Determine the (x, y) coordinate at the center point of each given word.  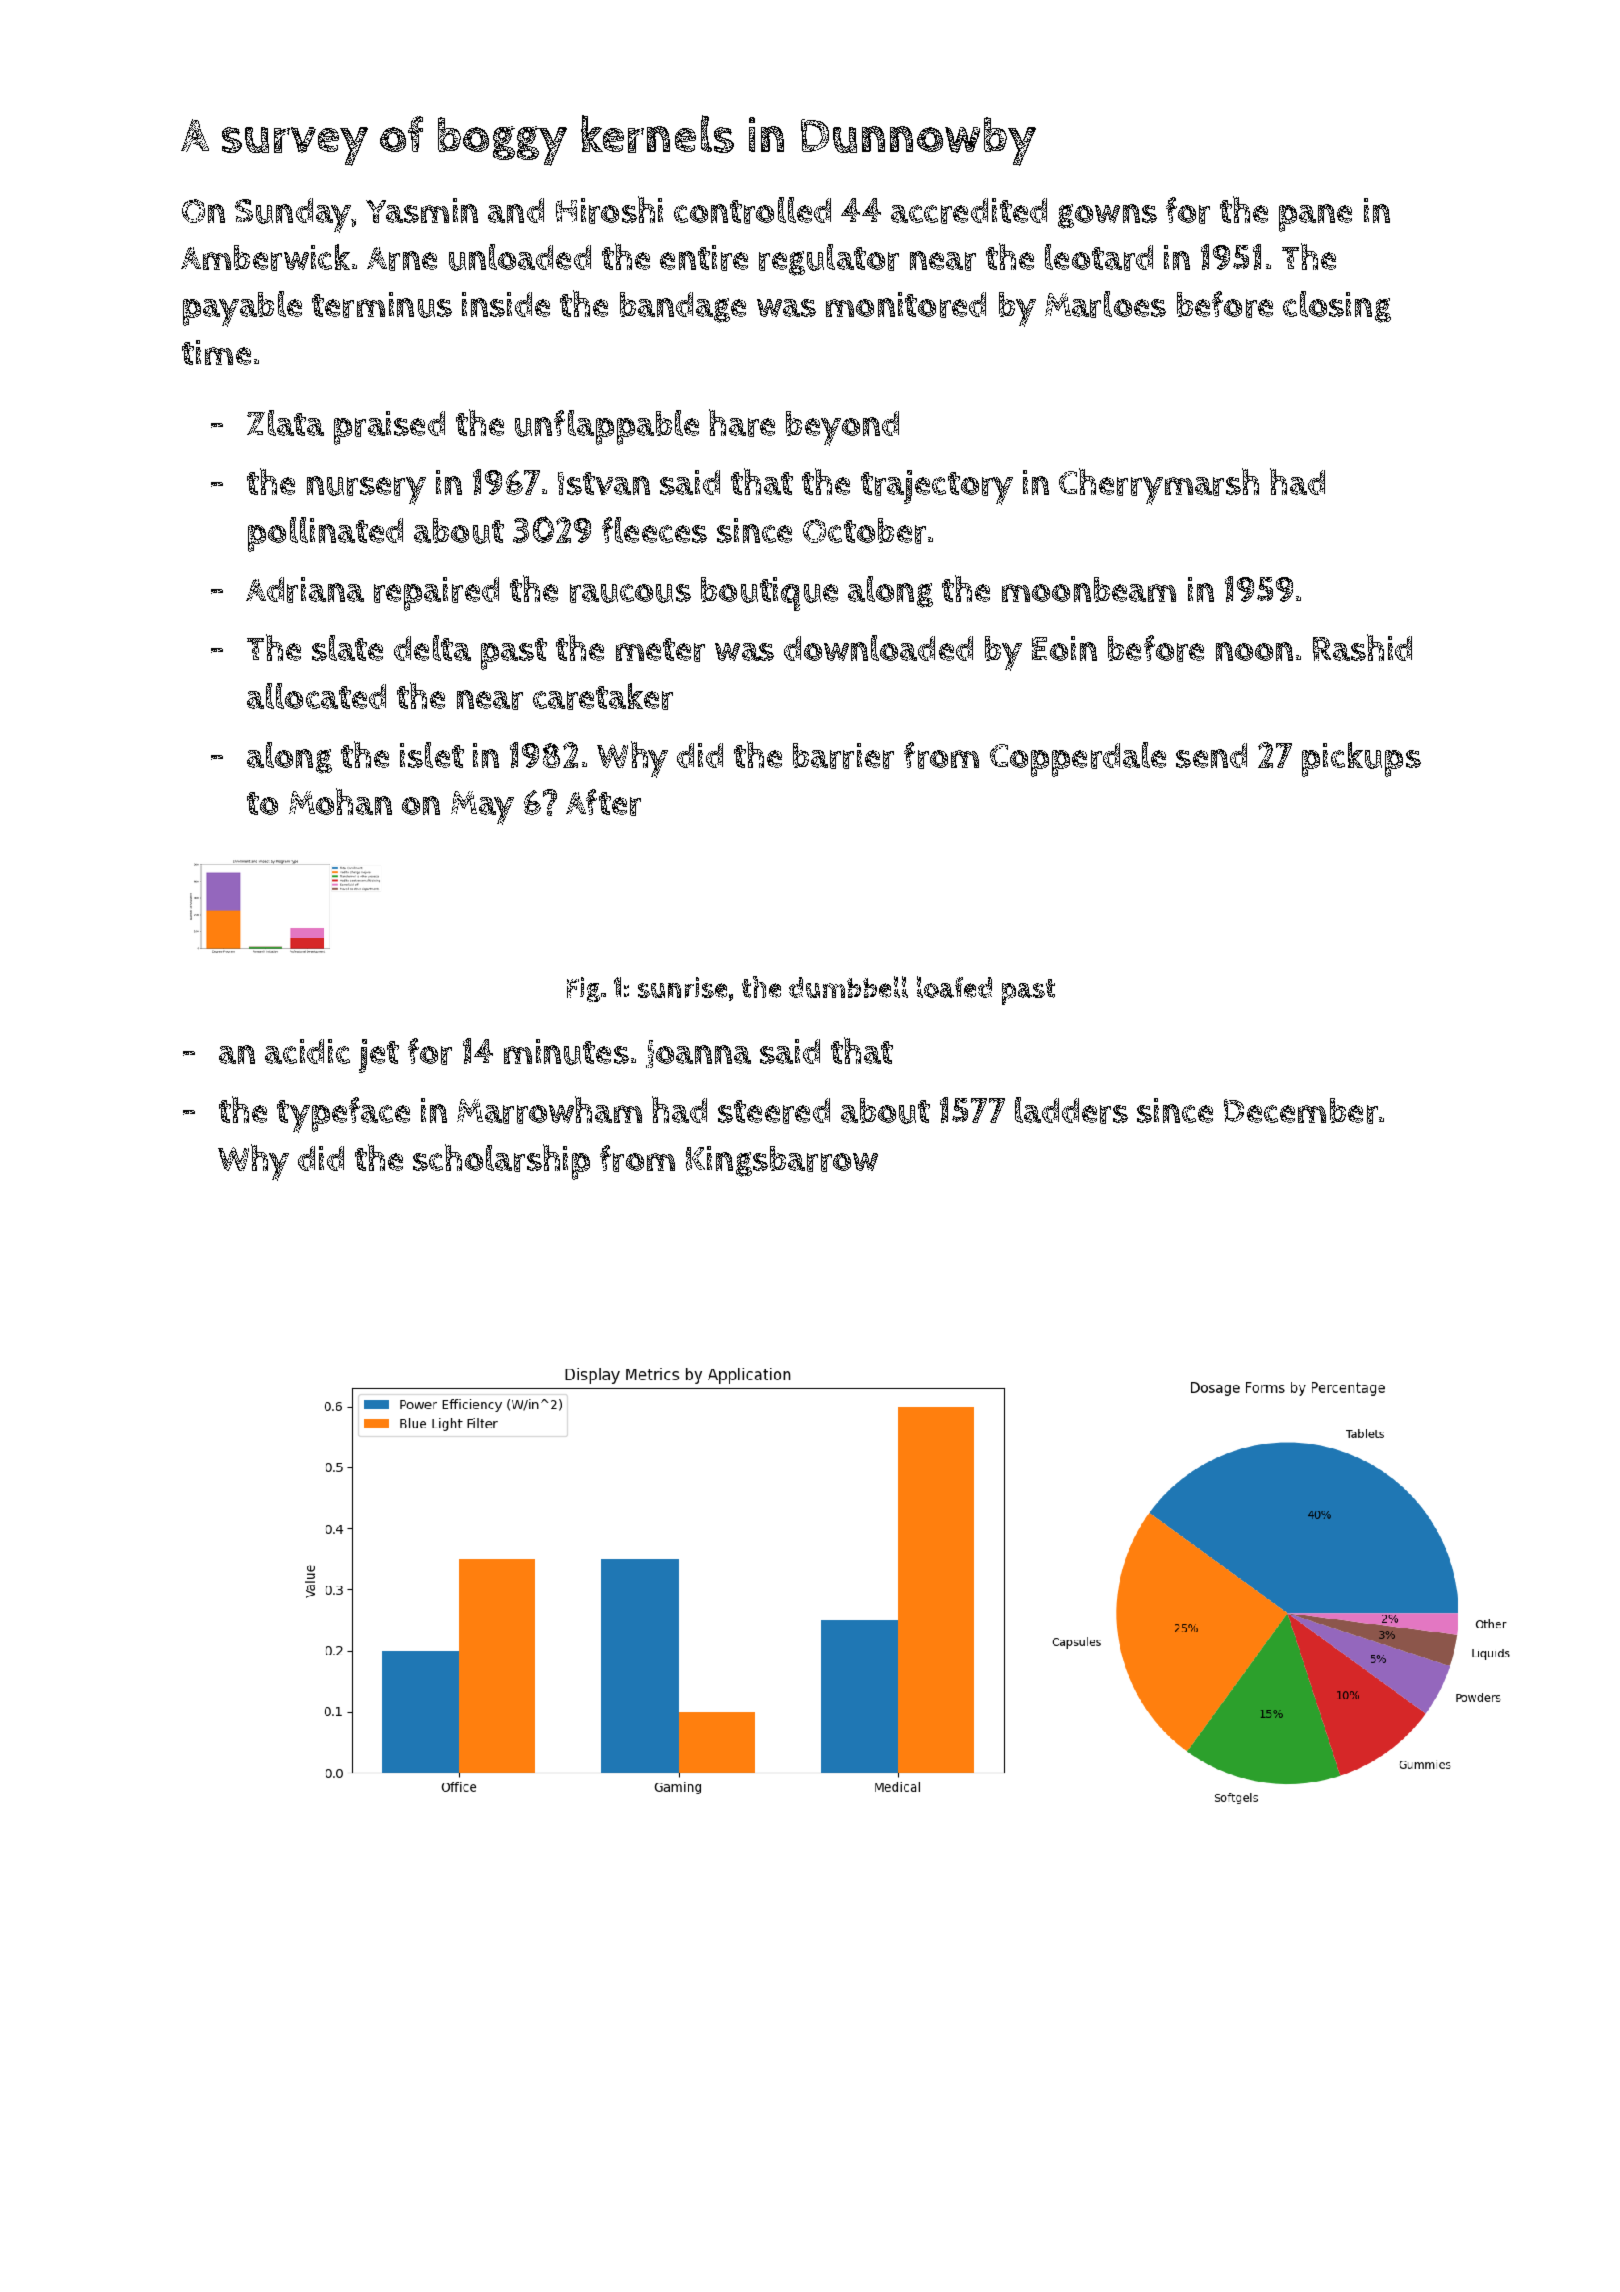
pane (1315, 218)
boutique (769, 594)
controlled (752, 210)
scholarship (501, 1162)
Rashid (1362, 647)
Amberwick (265, 257)
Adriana (305, 590)
